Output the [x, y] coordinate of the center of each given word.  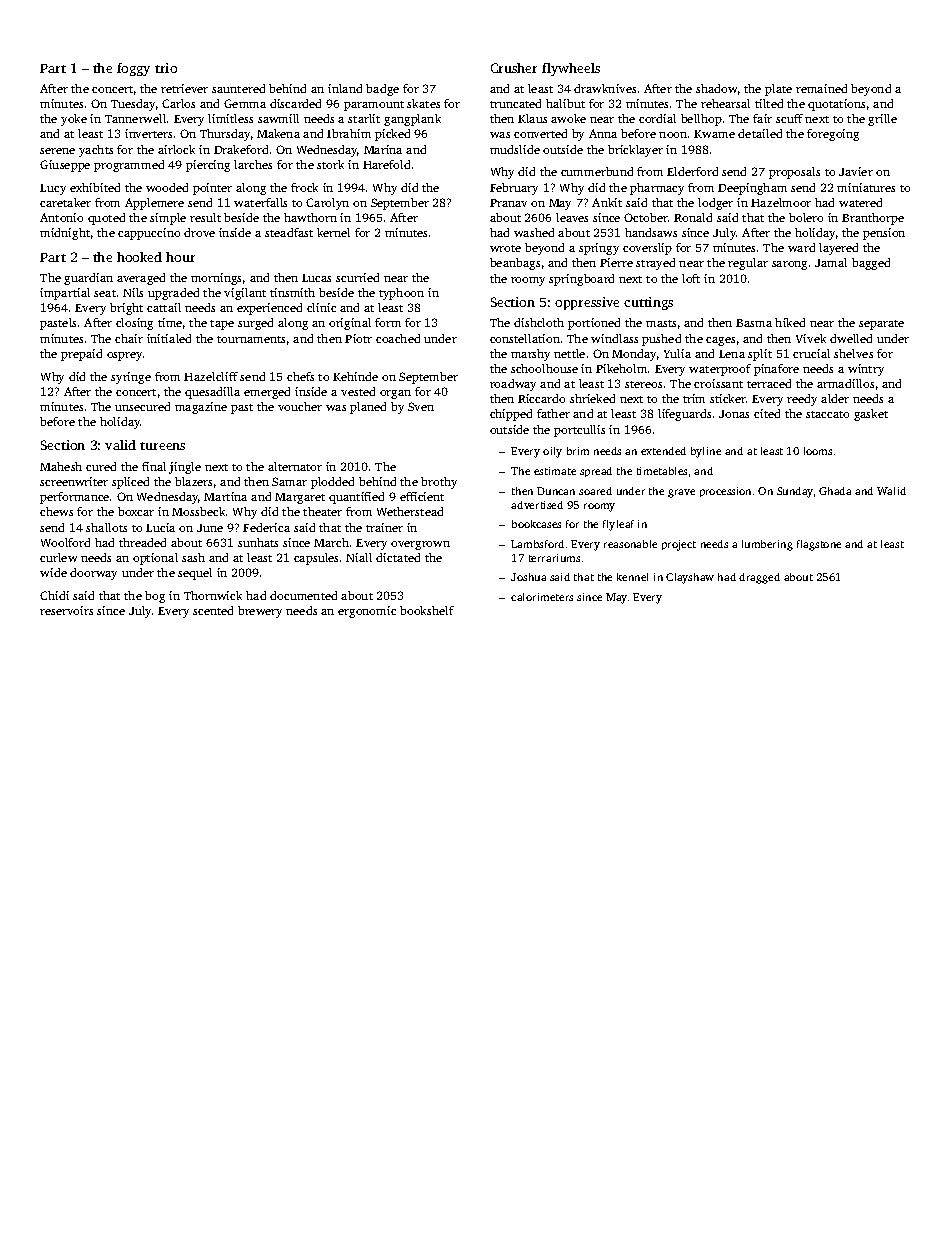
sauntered [238, 88]
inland [345, 88]
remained [821, 88]
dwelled [851, 338]
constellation [525, 338]
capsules [316, 559]
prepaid [81, 355]
